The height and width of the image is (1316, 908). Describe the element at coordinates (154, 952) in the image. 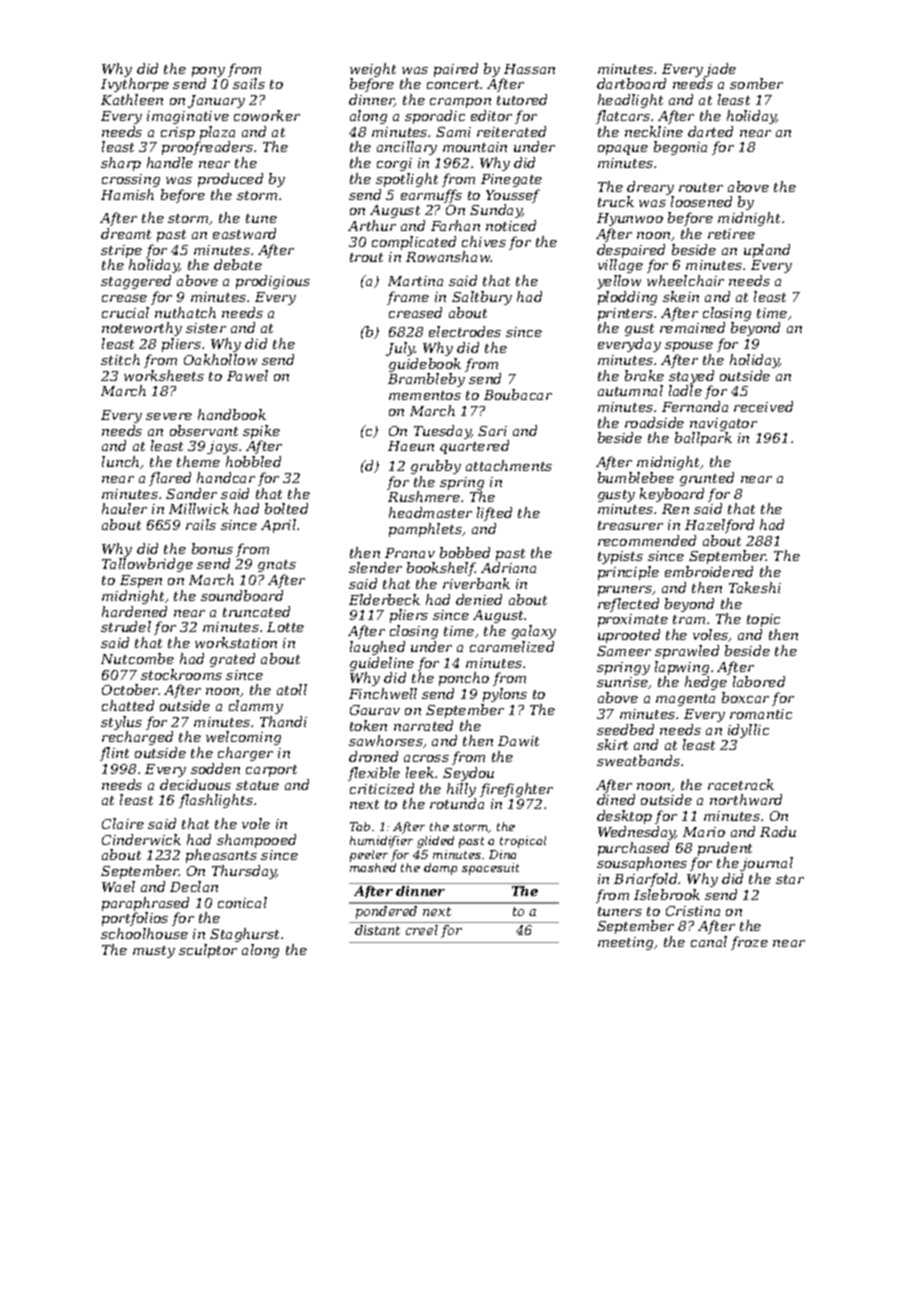

I see `musty` at that location.
